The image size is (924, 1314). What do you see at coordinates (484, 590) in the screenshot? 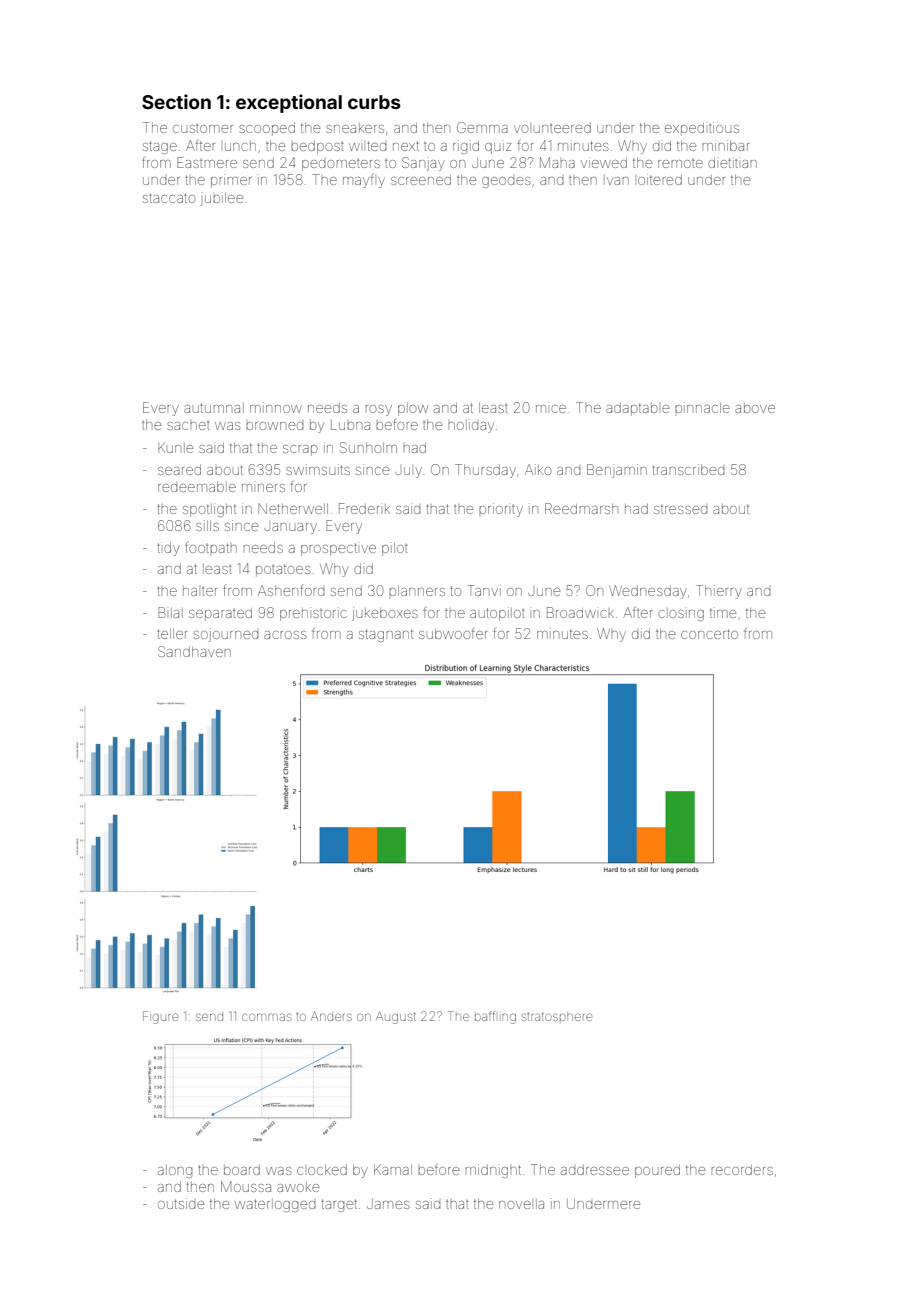
I see `Tanvi` at bounding box center [484, 590].
